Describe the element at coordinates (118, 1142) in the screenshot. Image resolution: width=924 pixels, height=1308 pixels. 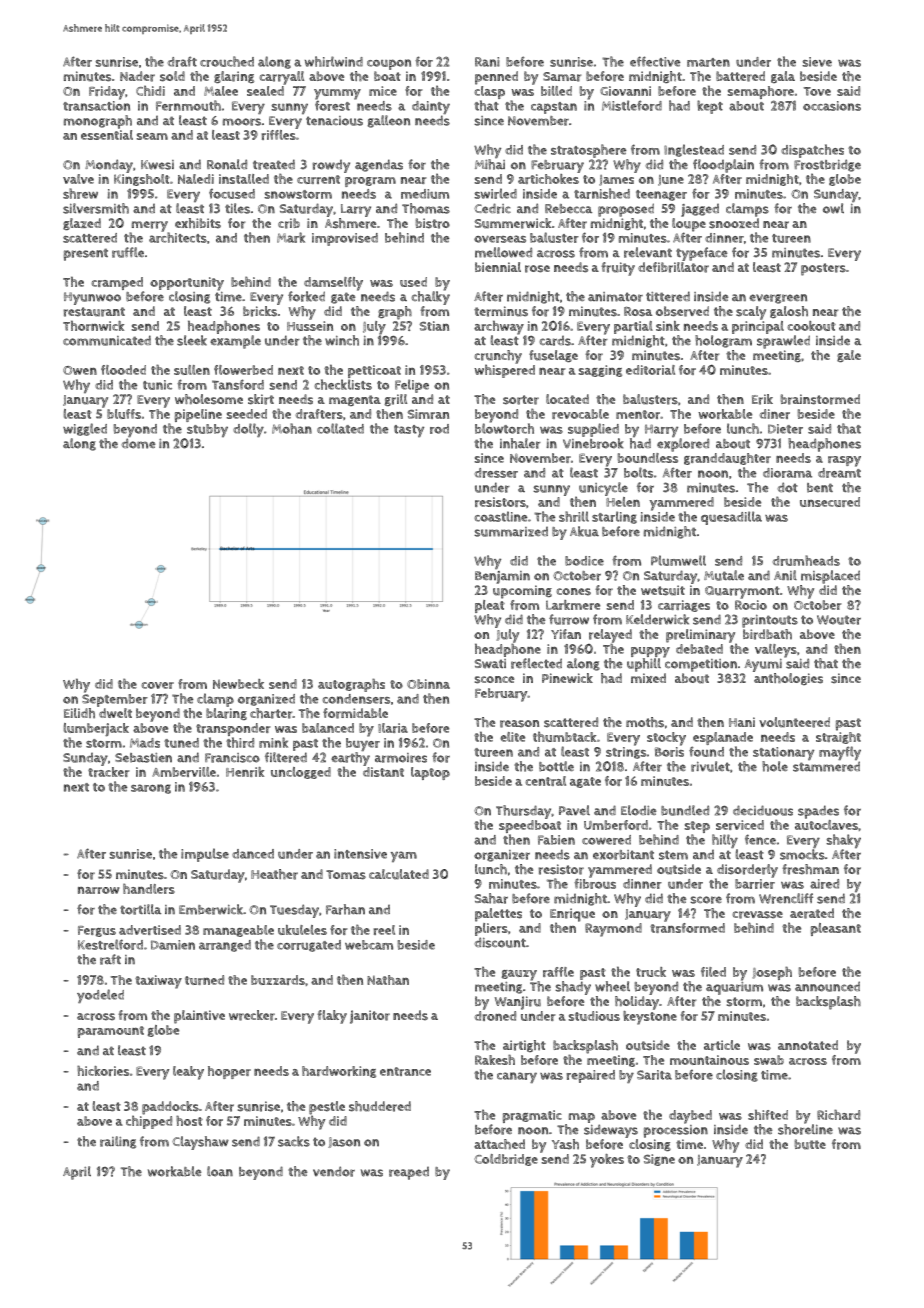
I see `railing` at that location.
